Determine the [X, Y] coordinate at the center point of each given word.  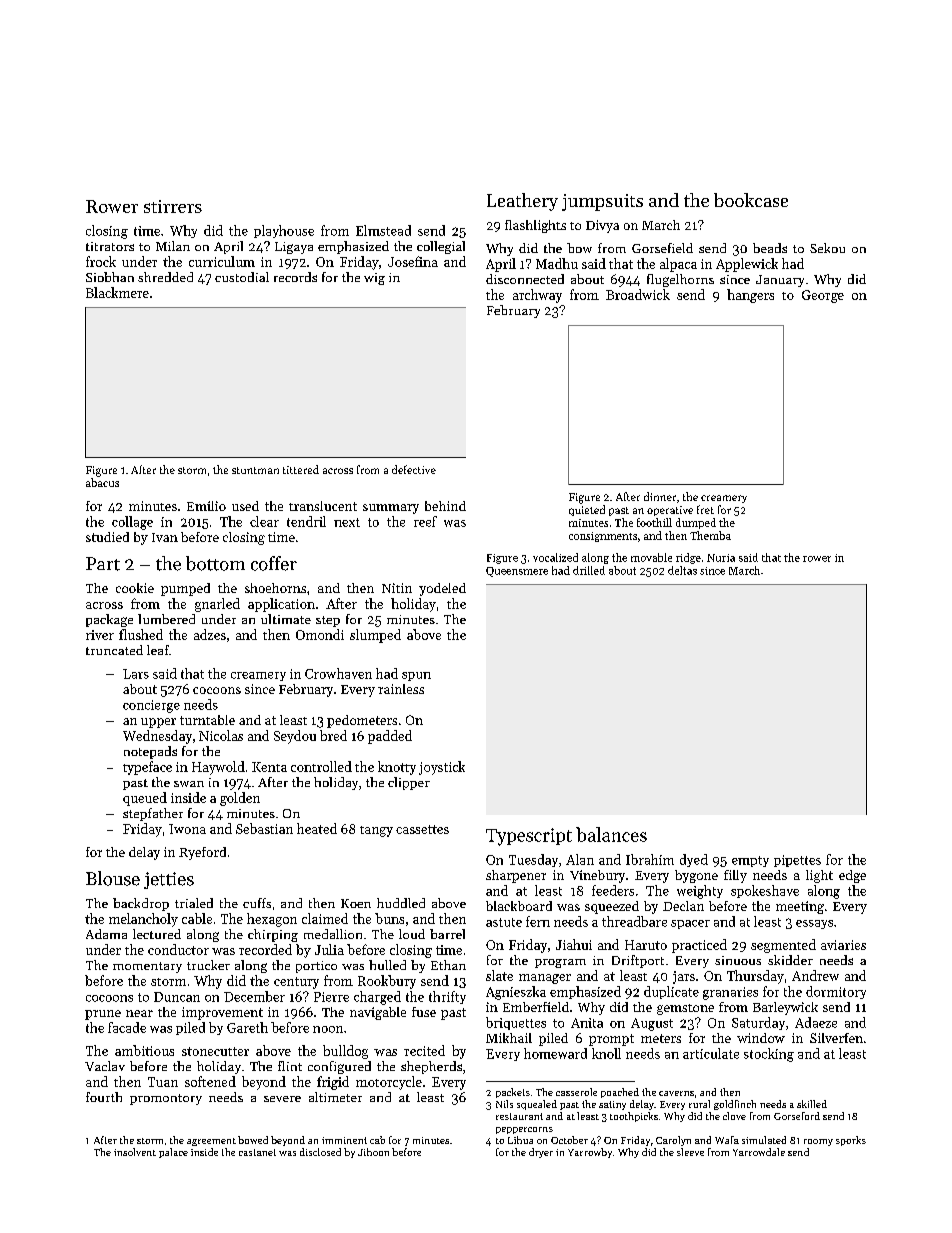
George [823, 296]
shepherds [431, 1067]
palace [173, 1153]
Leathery [522, 202]
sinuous [738, 960]
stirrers [173, 206]
